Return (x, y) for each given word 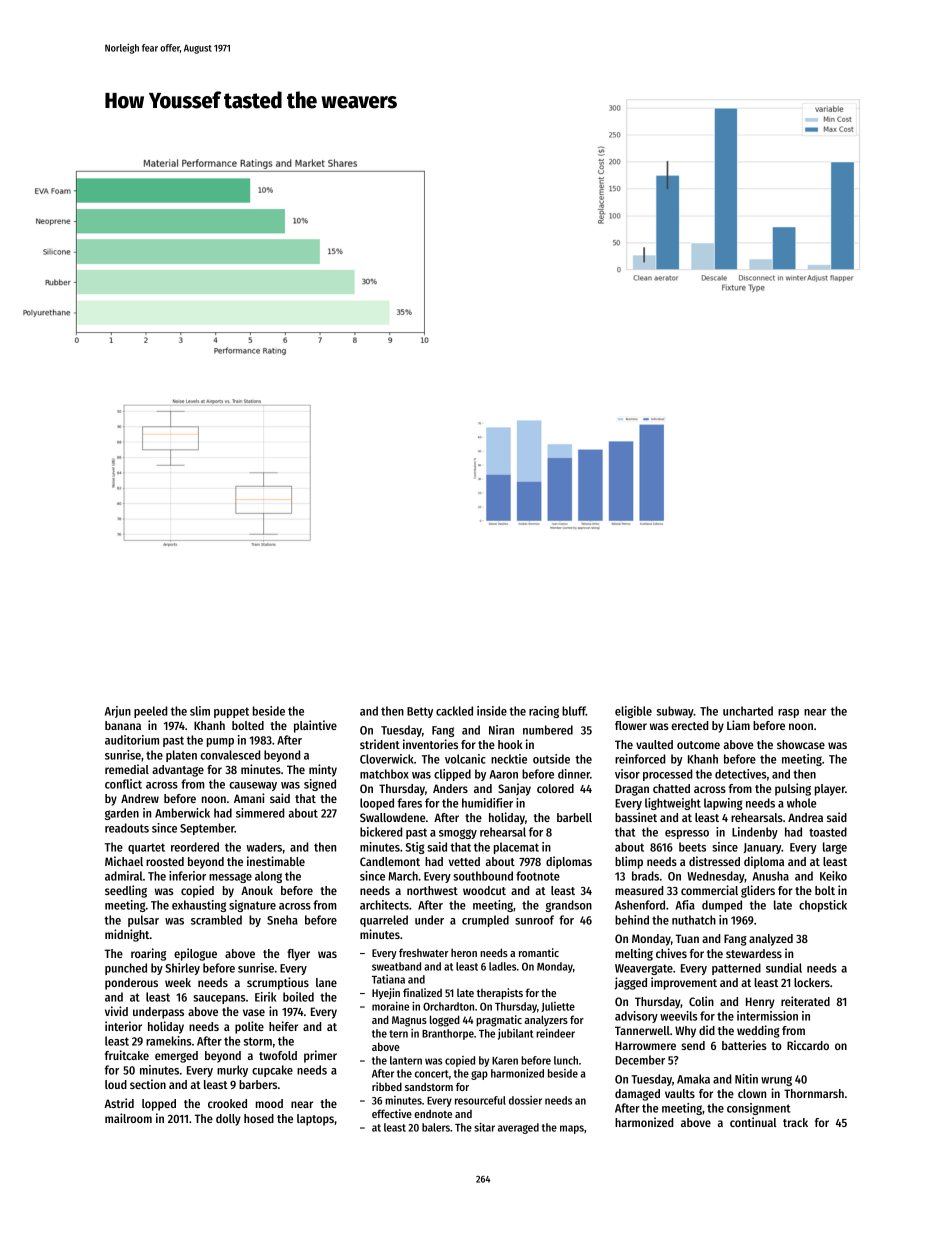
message (230, 878)
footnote (538, 876)
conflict (123, 784)
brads (645, 876)
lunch (566, 1060)
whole (801, 803)
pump (220, 742)
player (830, 790)
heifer (283, 1026)
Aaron (503, 774)
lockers (812, 982)
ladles (502, 966)
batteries (744, 1045)
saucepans (219, 999)
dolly (228, 1120)
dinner (574, 774)
